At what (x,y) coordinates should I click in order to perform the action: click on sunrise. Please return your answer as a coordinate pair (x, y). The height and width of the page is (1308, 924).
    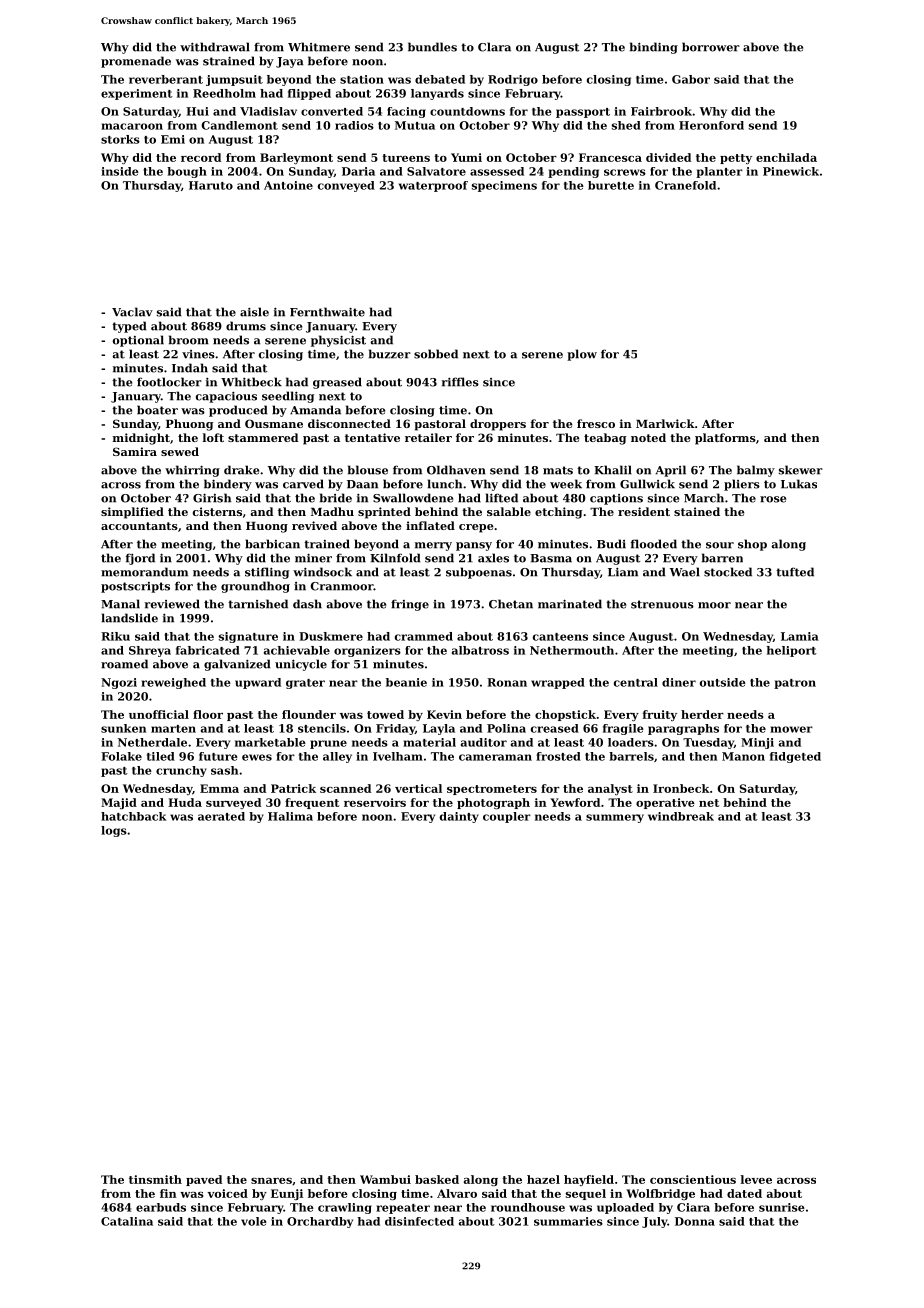
    Looking at the image, I should click on (782, 1207).
